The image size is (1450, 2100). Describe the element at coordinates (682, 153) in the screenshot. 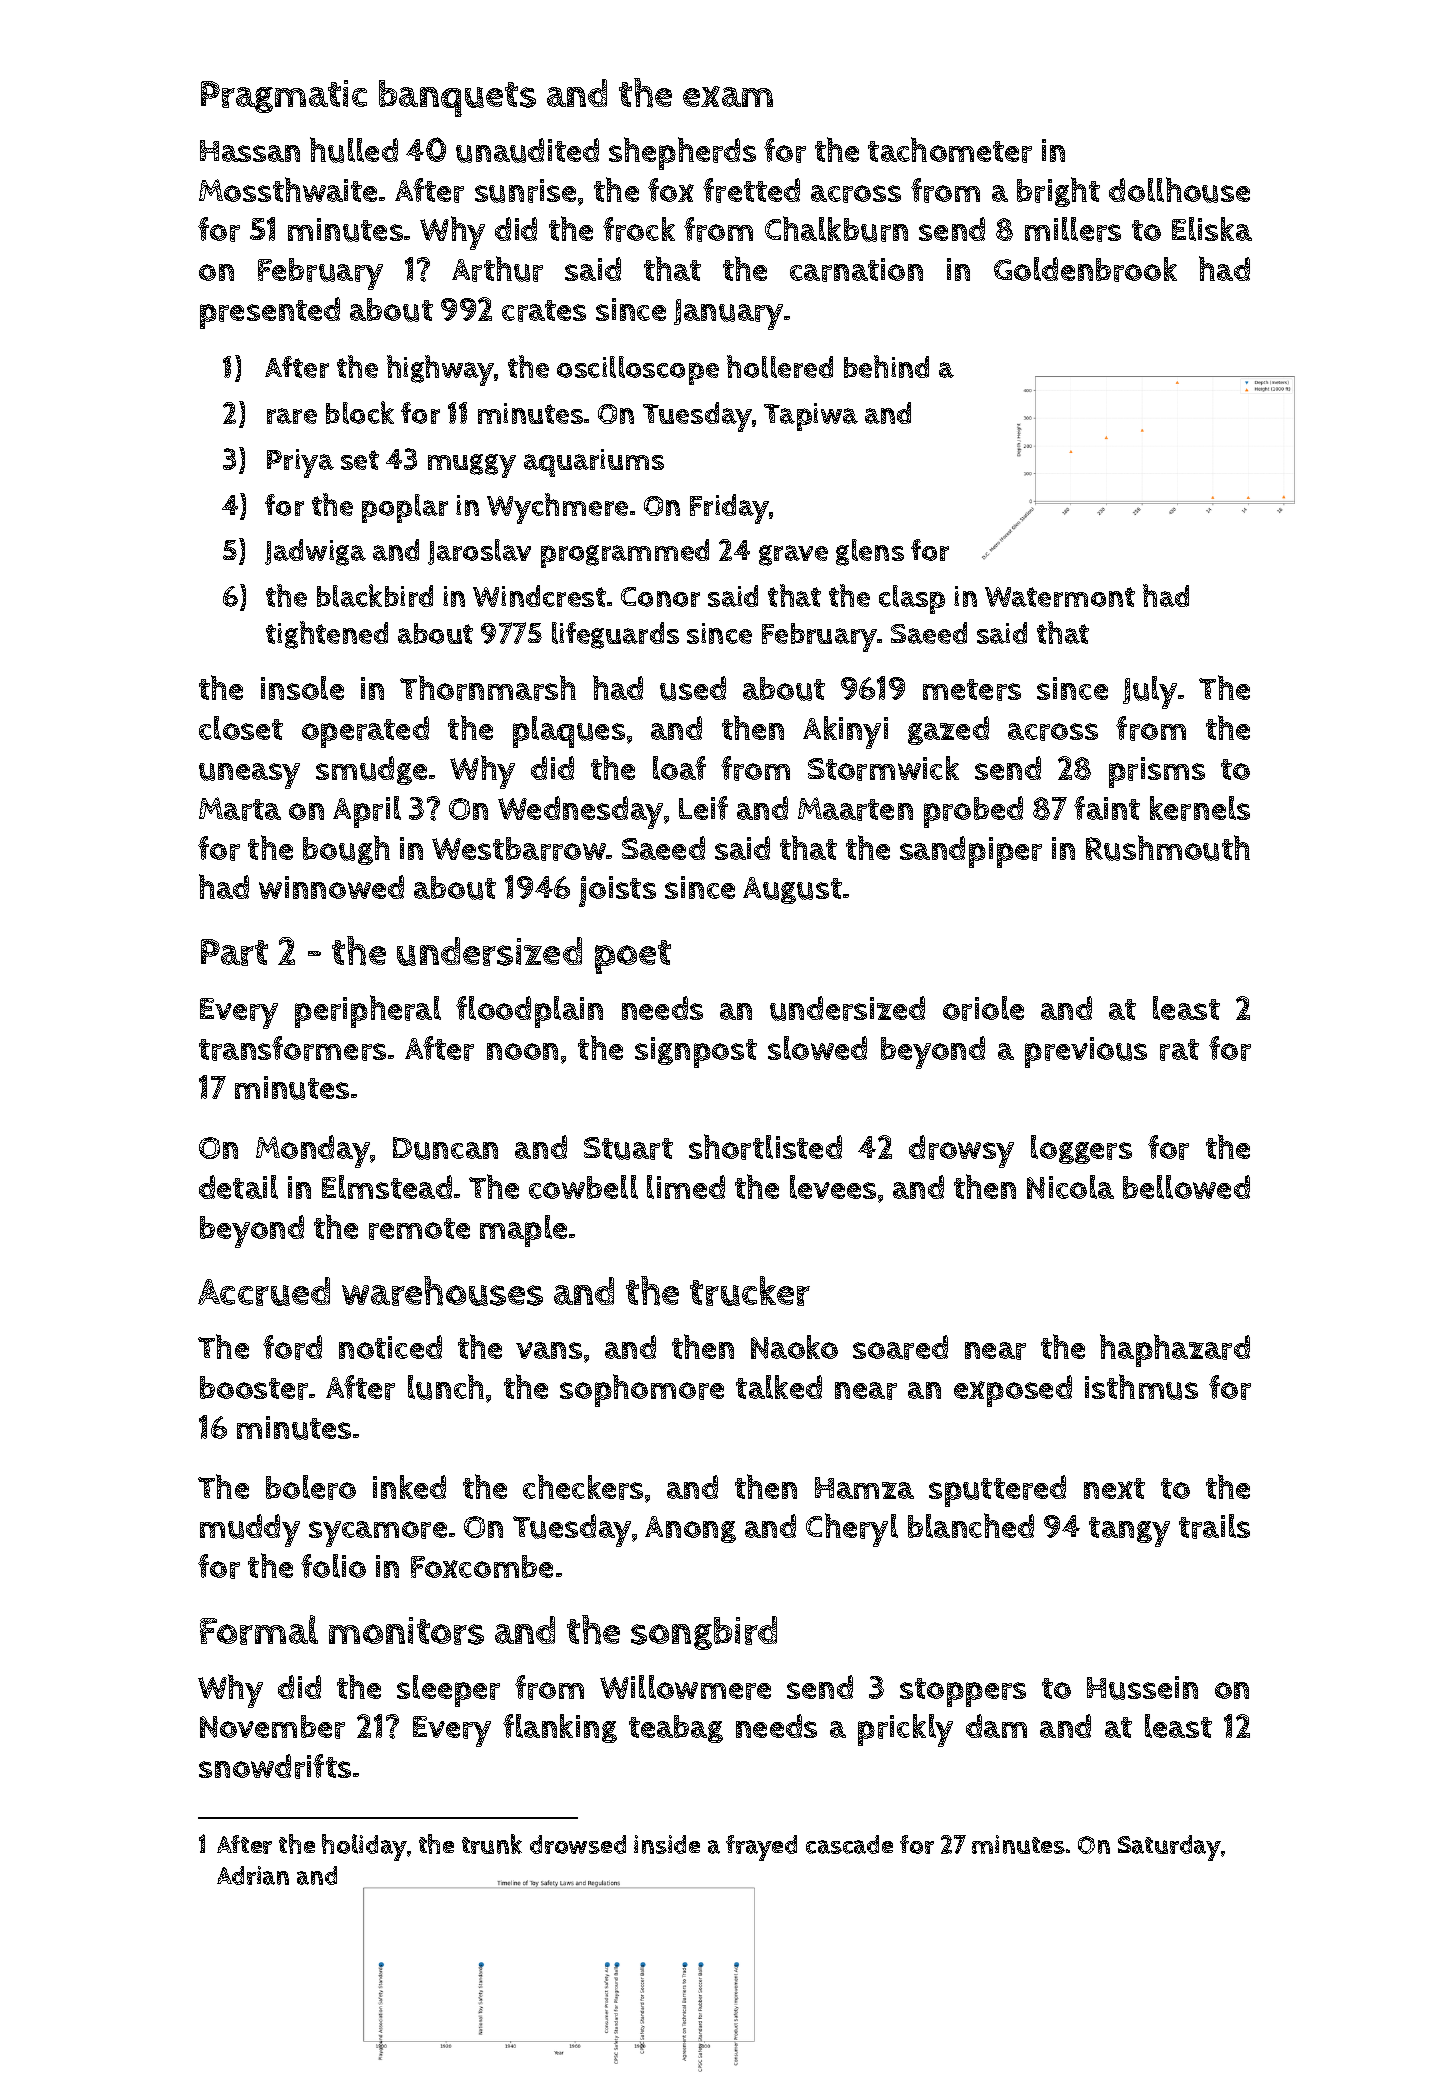

I see `shepherds` at that location.
